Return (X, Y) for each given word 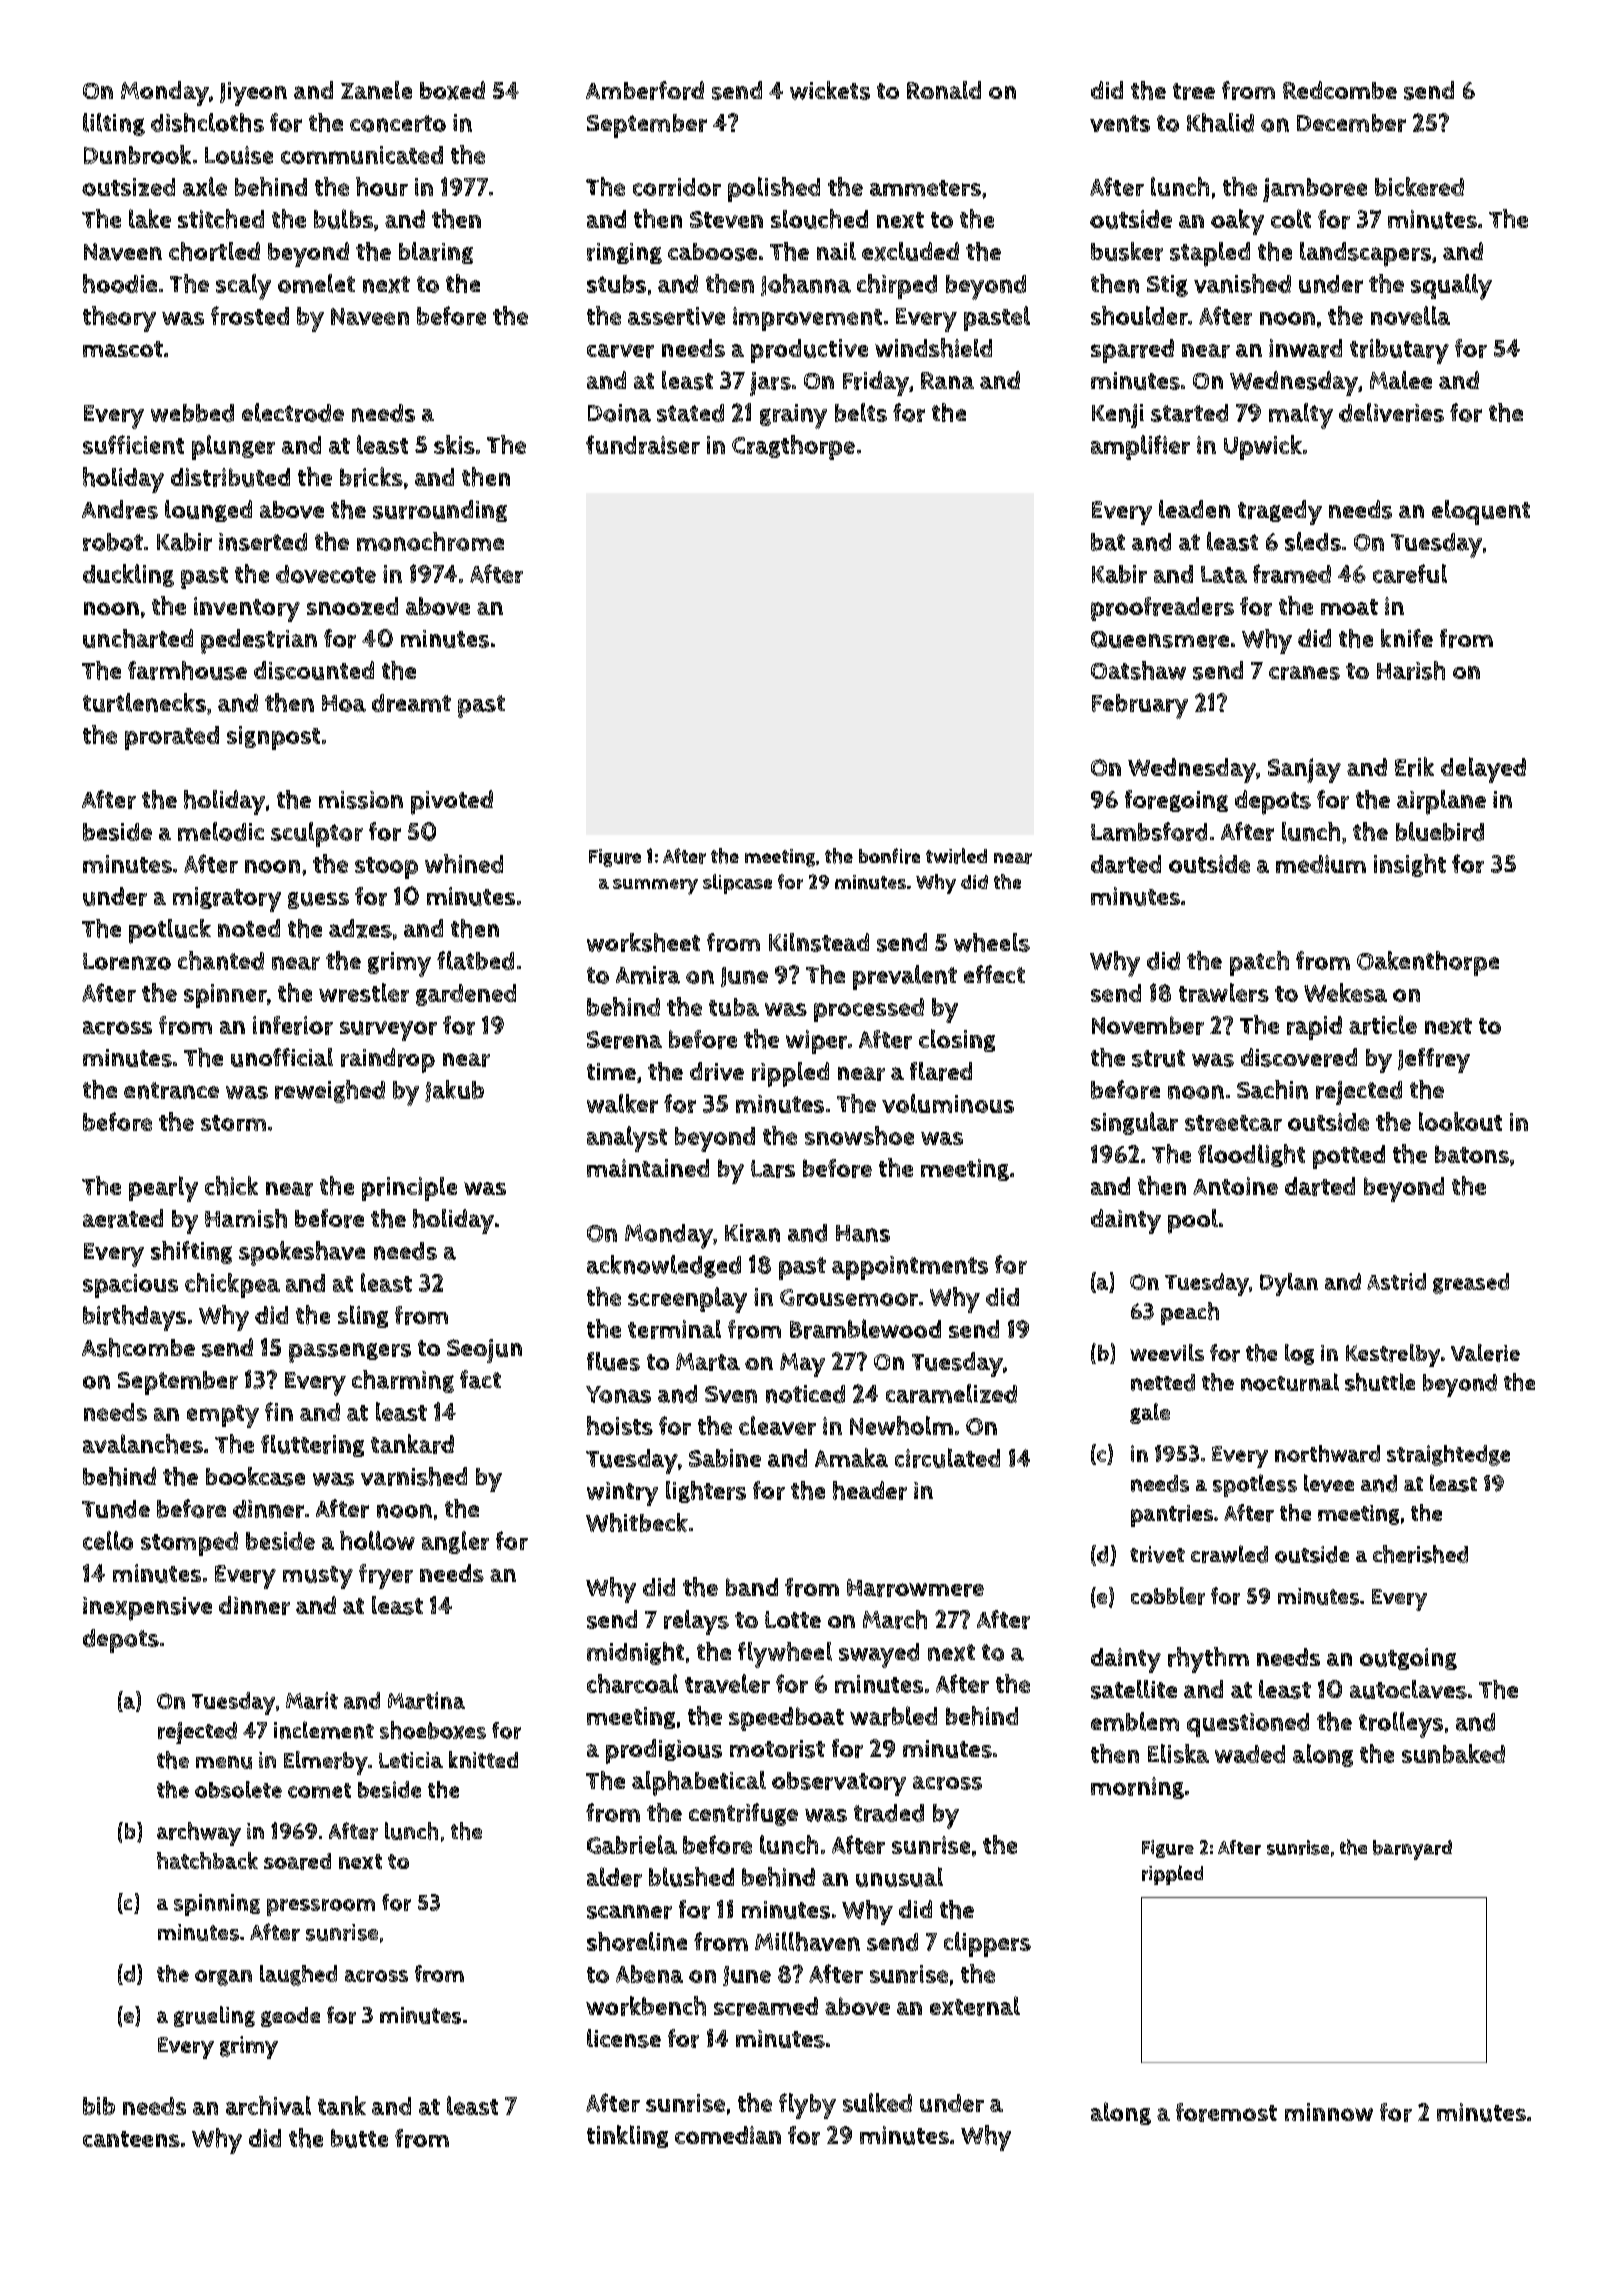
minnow (1329, 2112)
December (1351, 123)
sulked (877, 2102)
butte (359, 2138)
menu (224, 1762)
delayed (1483, 770)
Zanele (376, 90)
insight (1410, 865)
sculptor (317, 834)
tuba (734, 1007)
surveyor (388, 1031)
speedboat (786, 1719)
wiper (816, 1042)
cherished (1420, 1554)
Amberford (645, 90)
